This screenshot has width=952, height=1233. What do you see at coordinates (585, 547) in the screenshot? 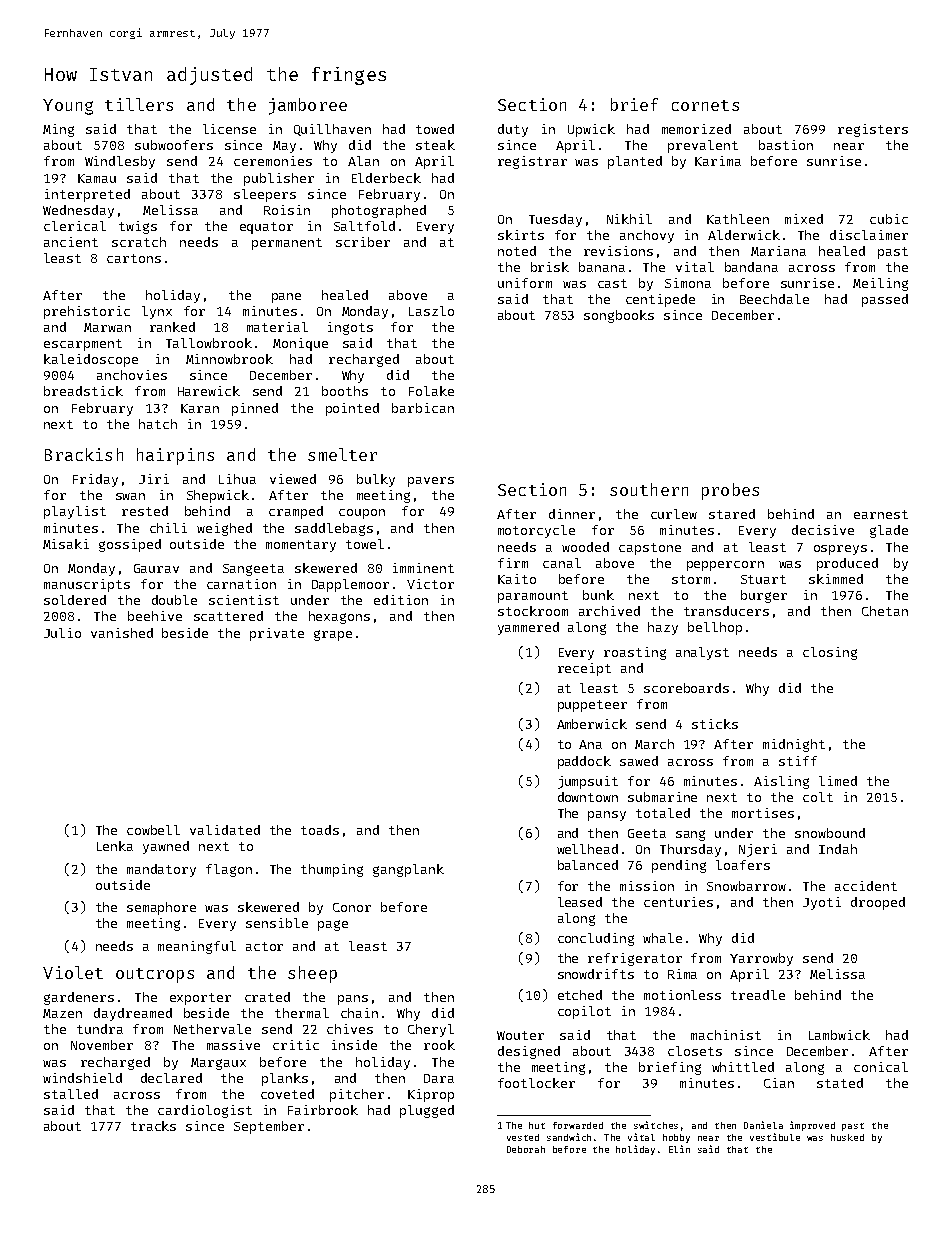
I see `wooded` at bounding box center [585, 547].
